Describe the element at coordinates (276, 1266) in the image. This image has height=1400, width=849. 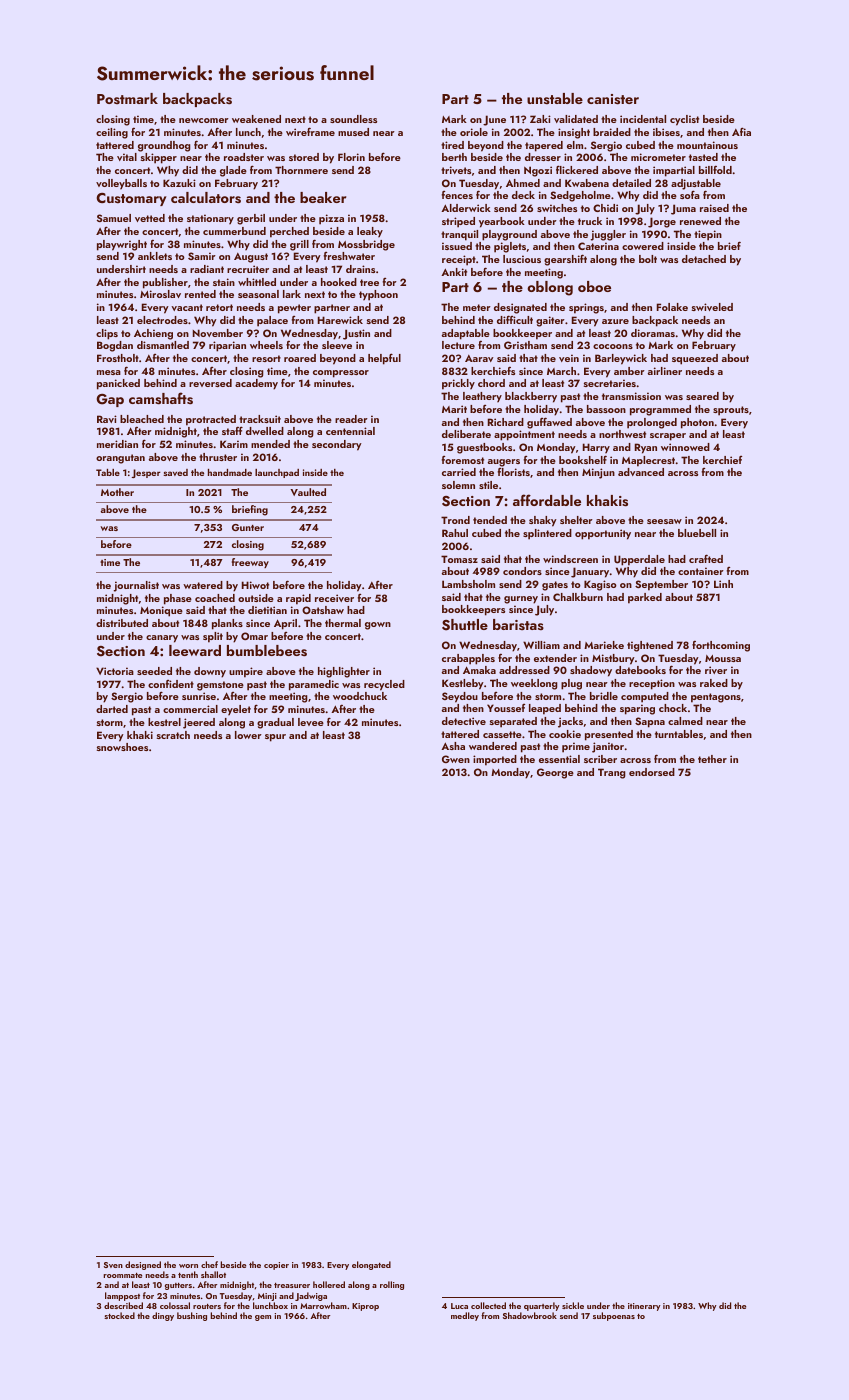
I see `copier` at that location.
